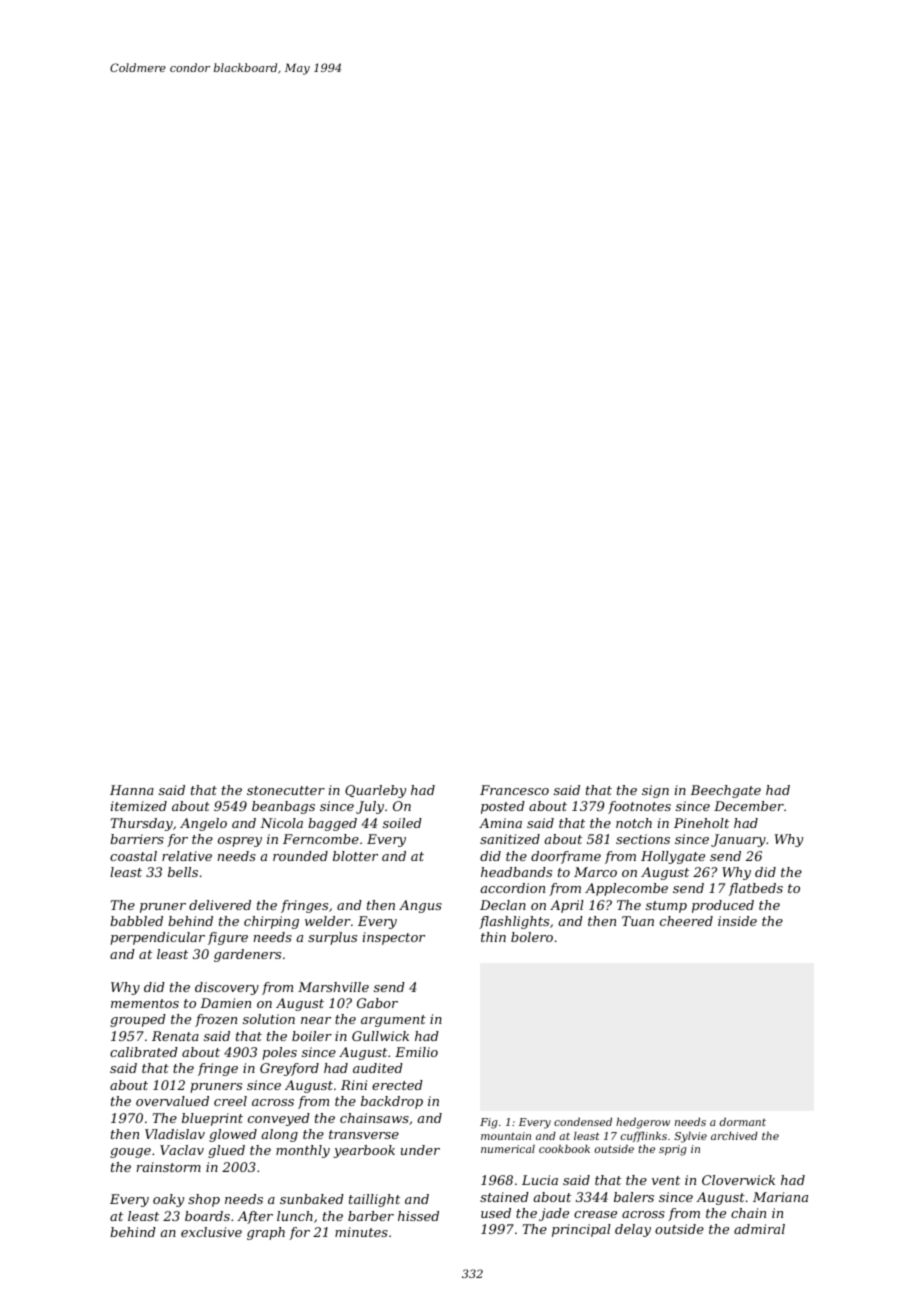 Image resolution: width=924 pixels, height=1308 pixels. What do you see at coordinates (514, 790) in the page?
I see `Francesco` at bounding box center [514, 790].
